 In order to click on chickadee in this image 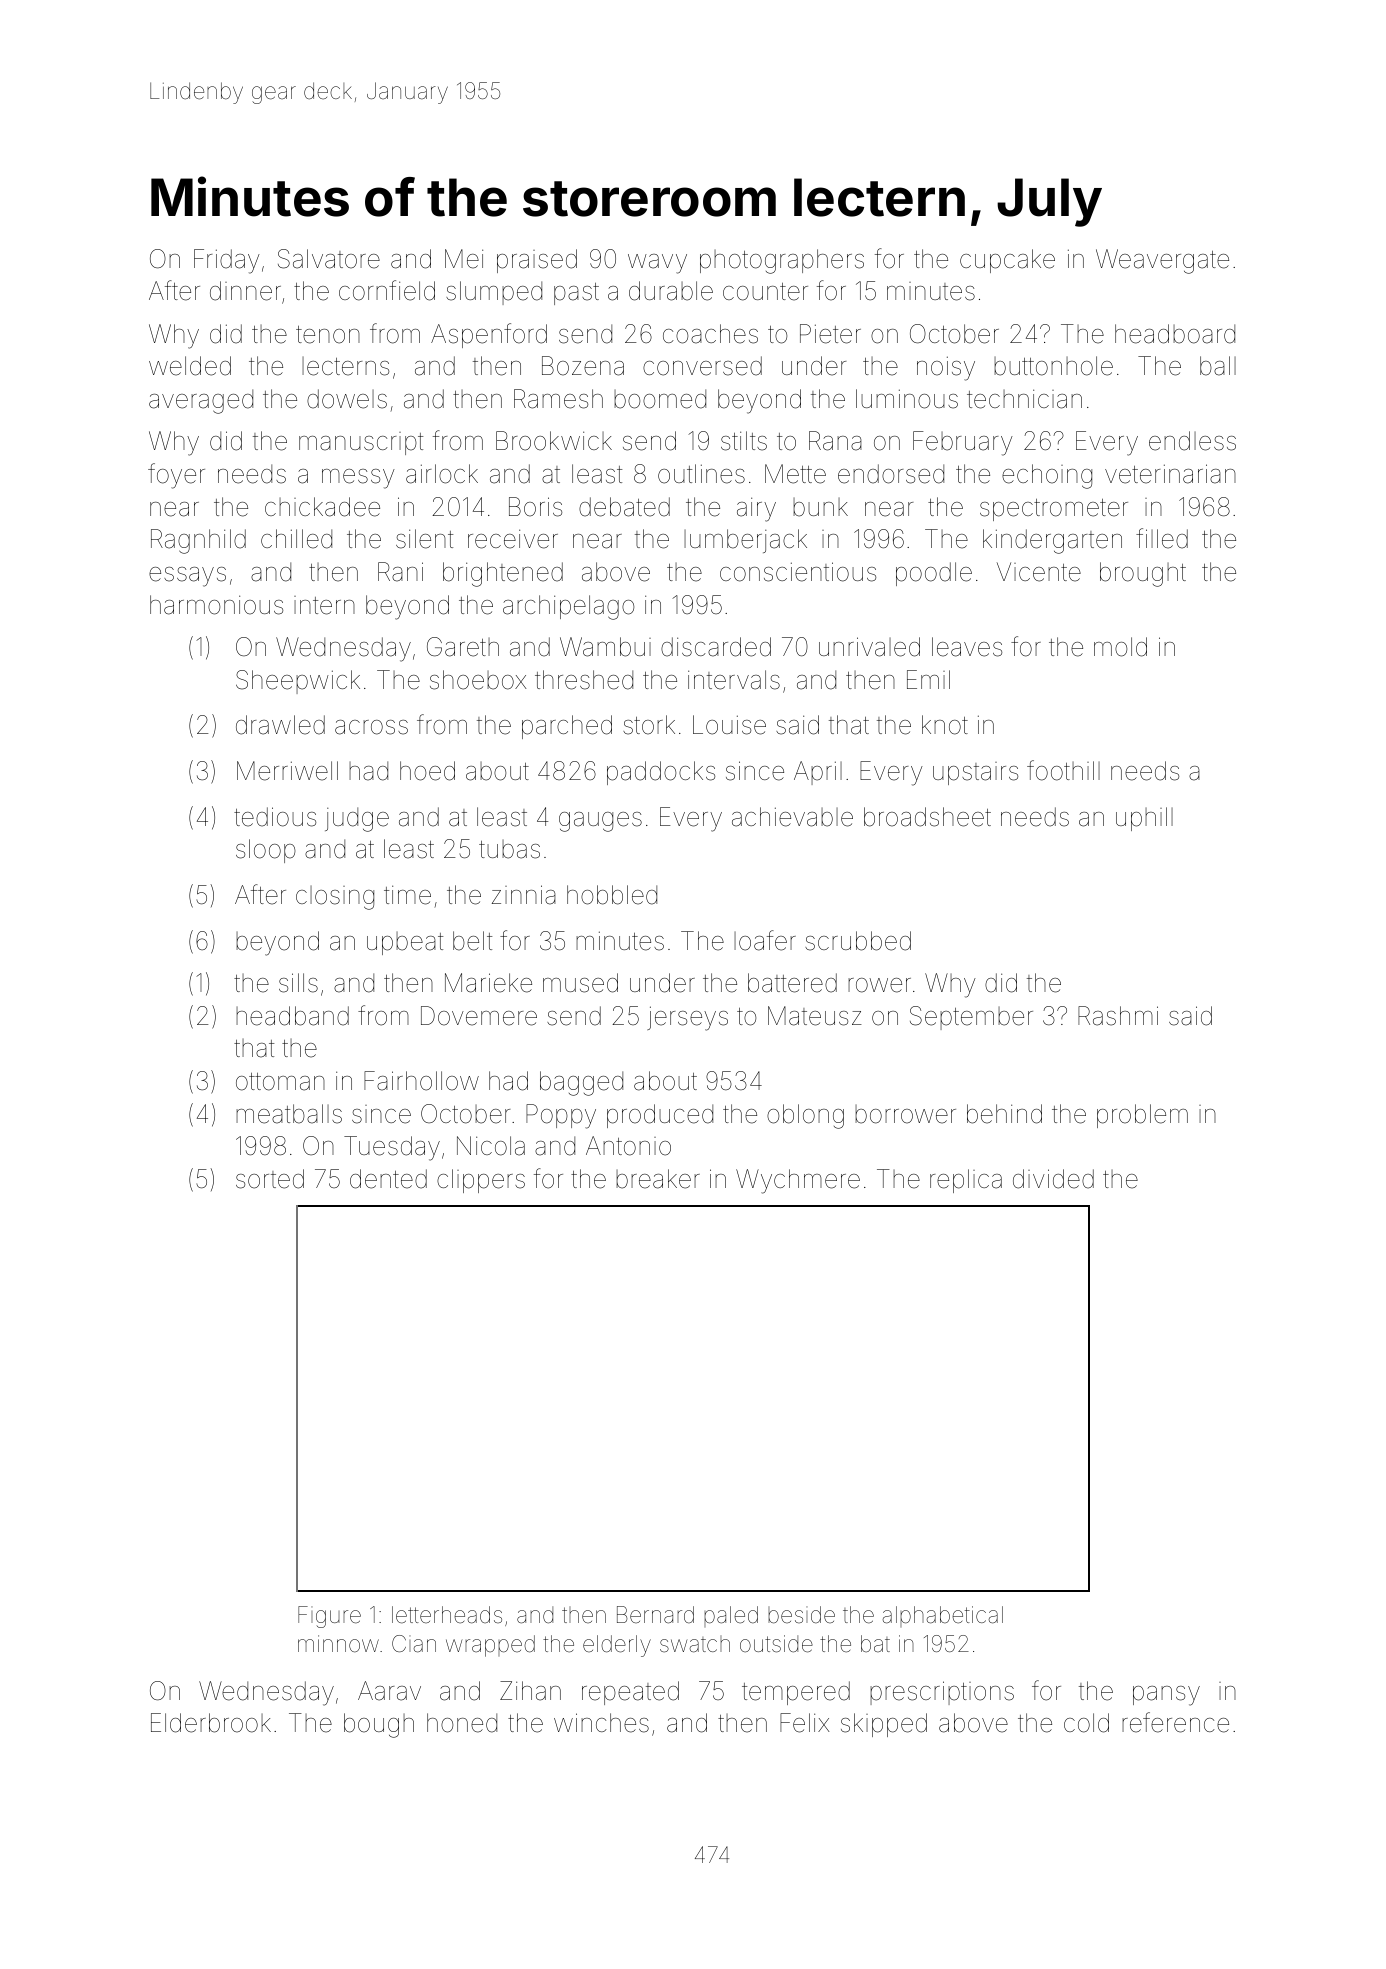, I will do `click(322, 507)`.
